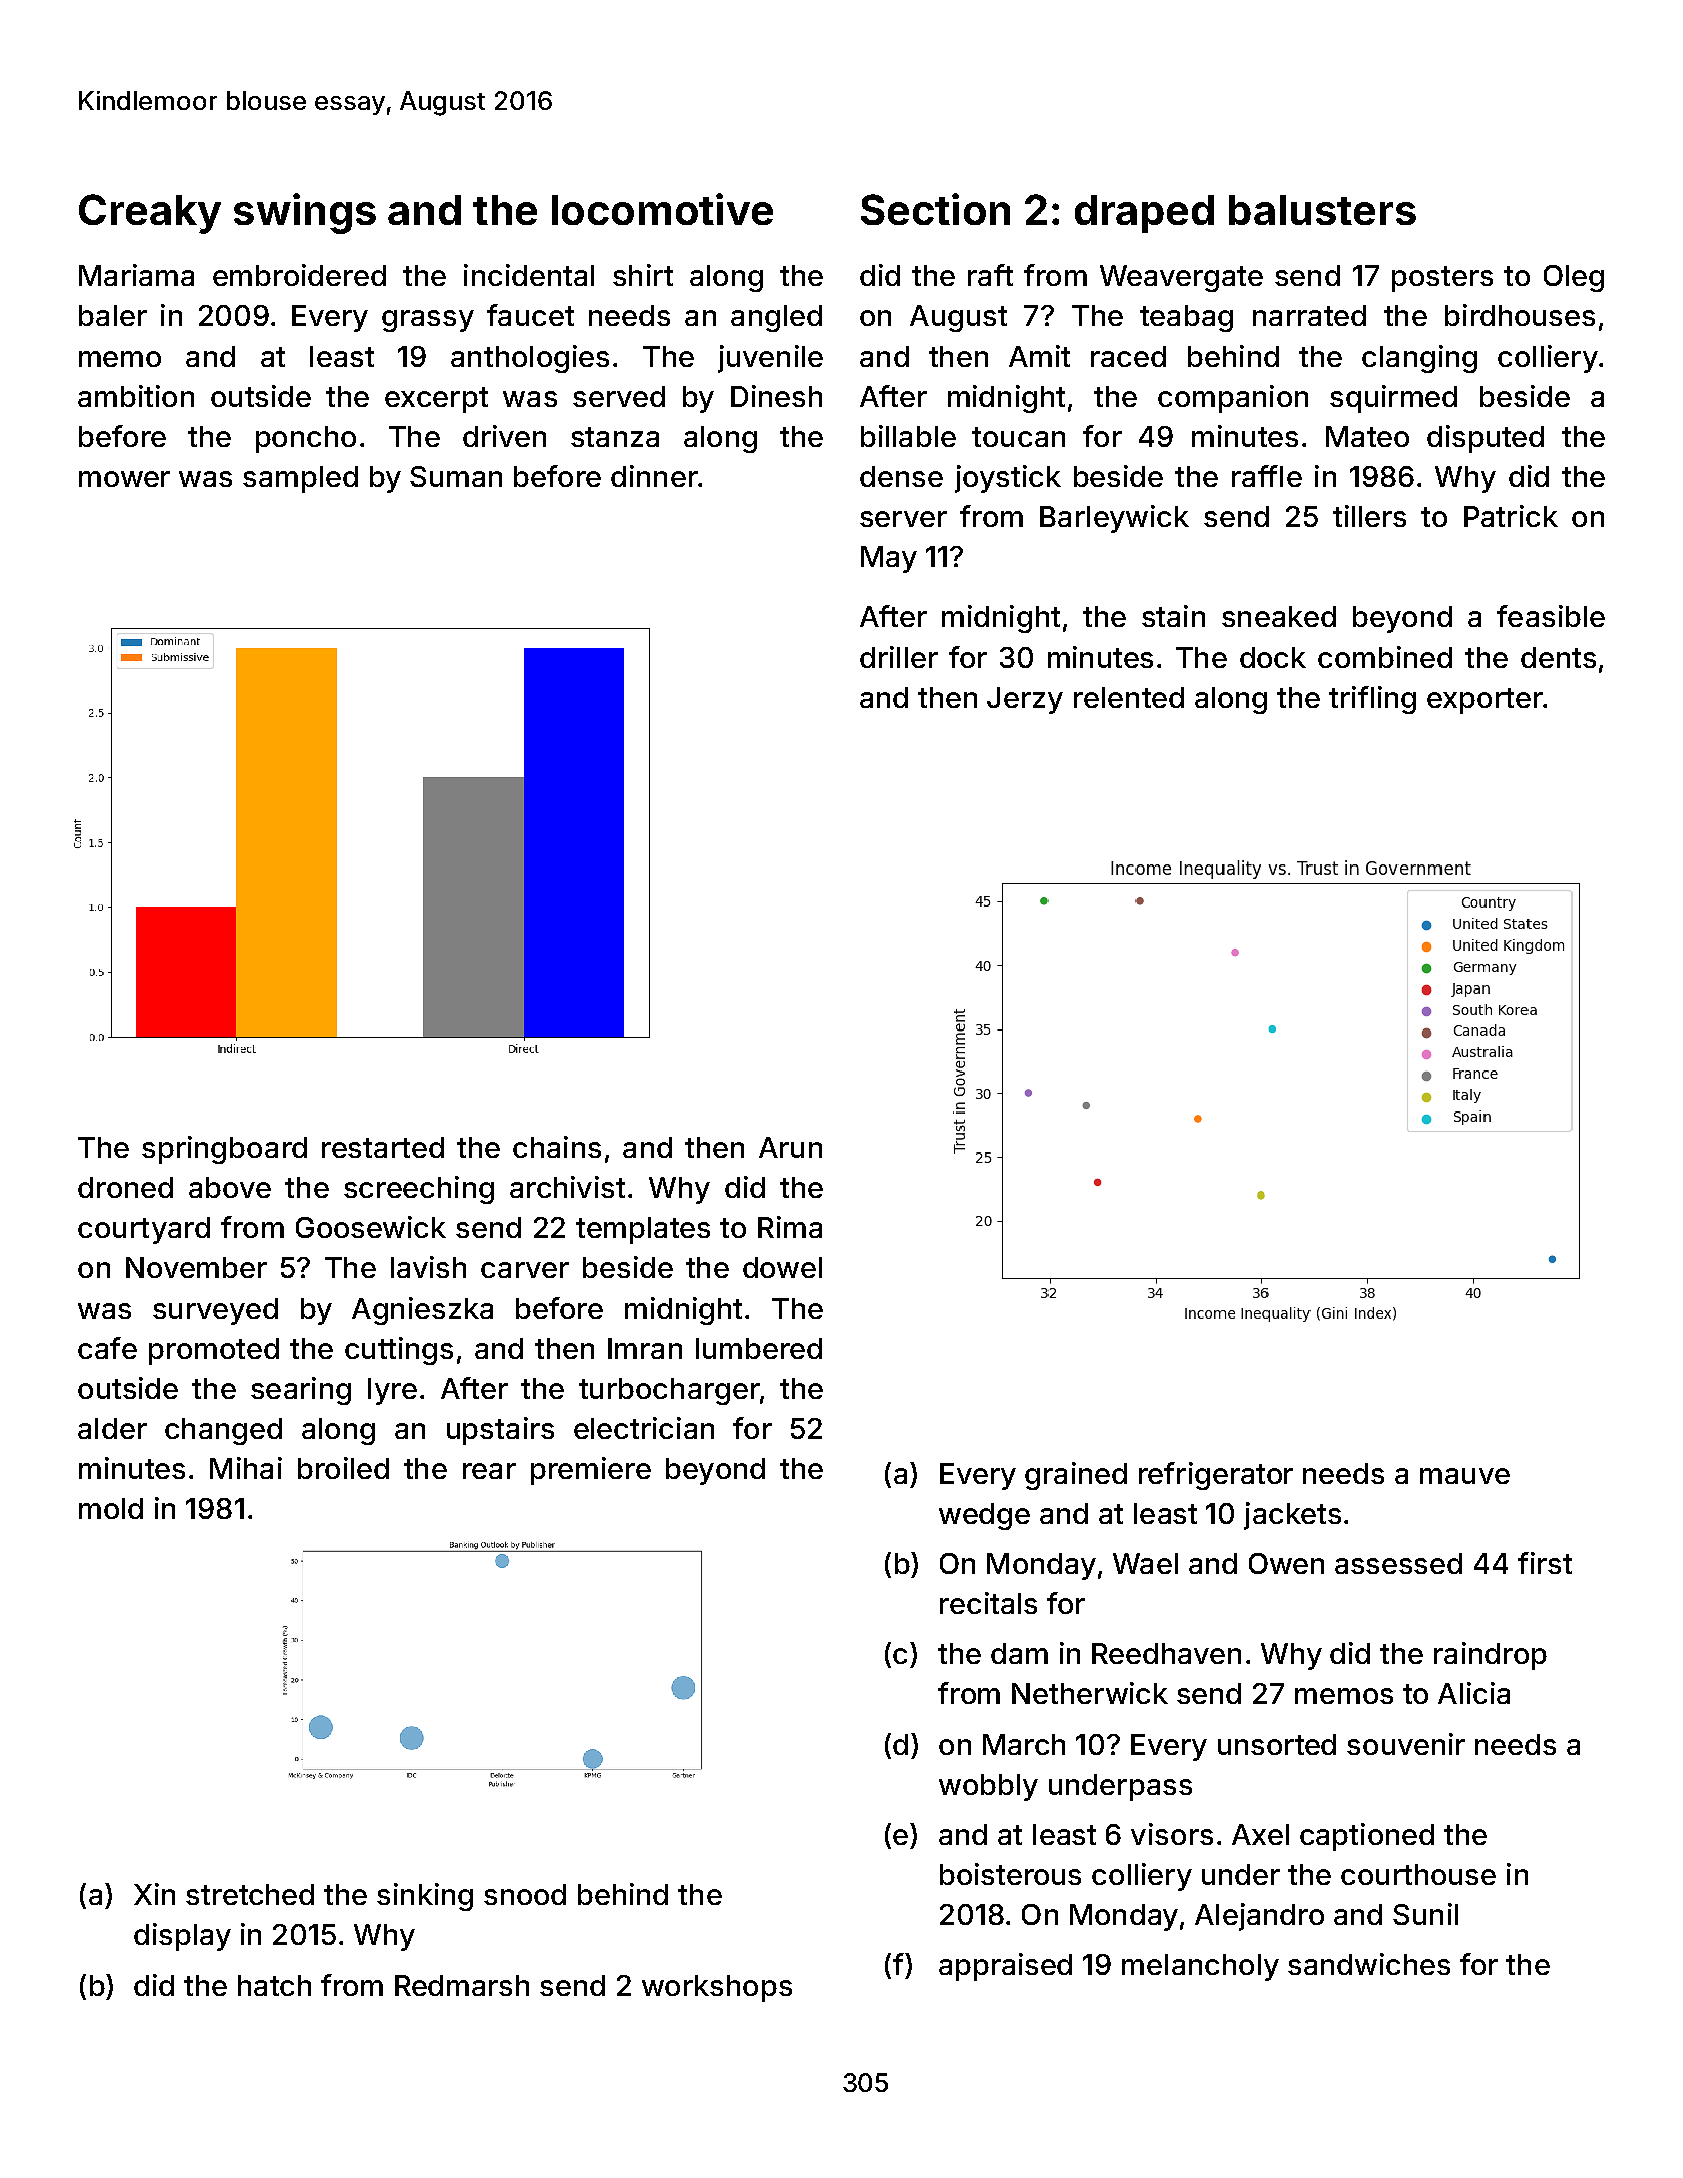 This screenshot has height=2178, width=1683. I want to click on stretched, so click(250, 1894).
